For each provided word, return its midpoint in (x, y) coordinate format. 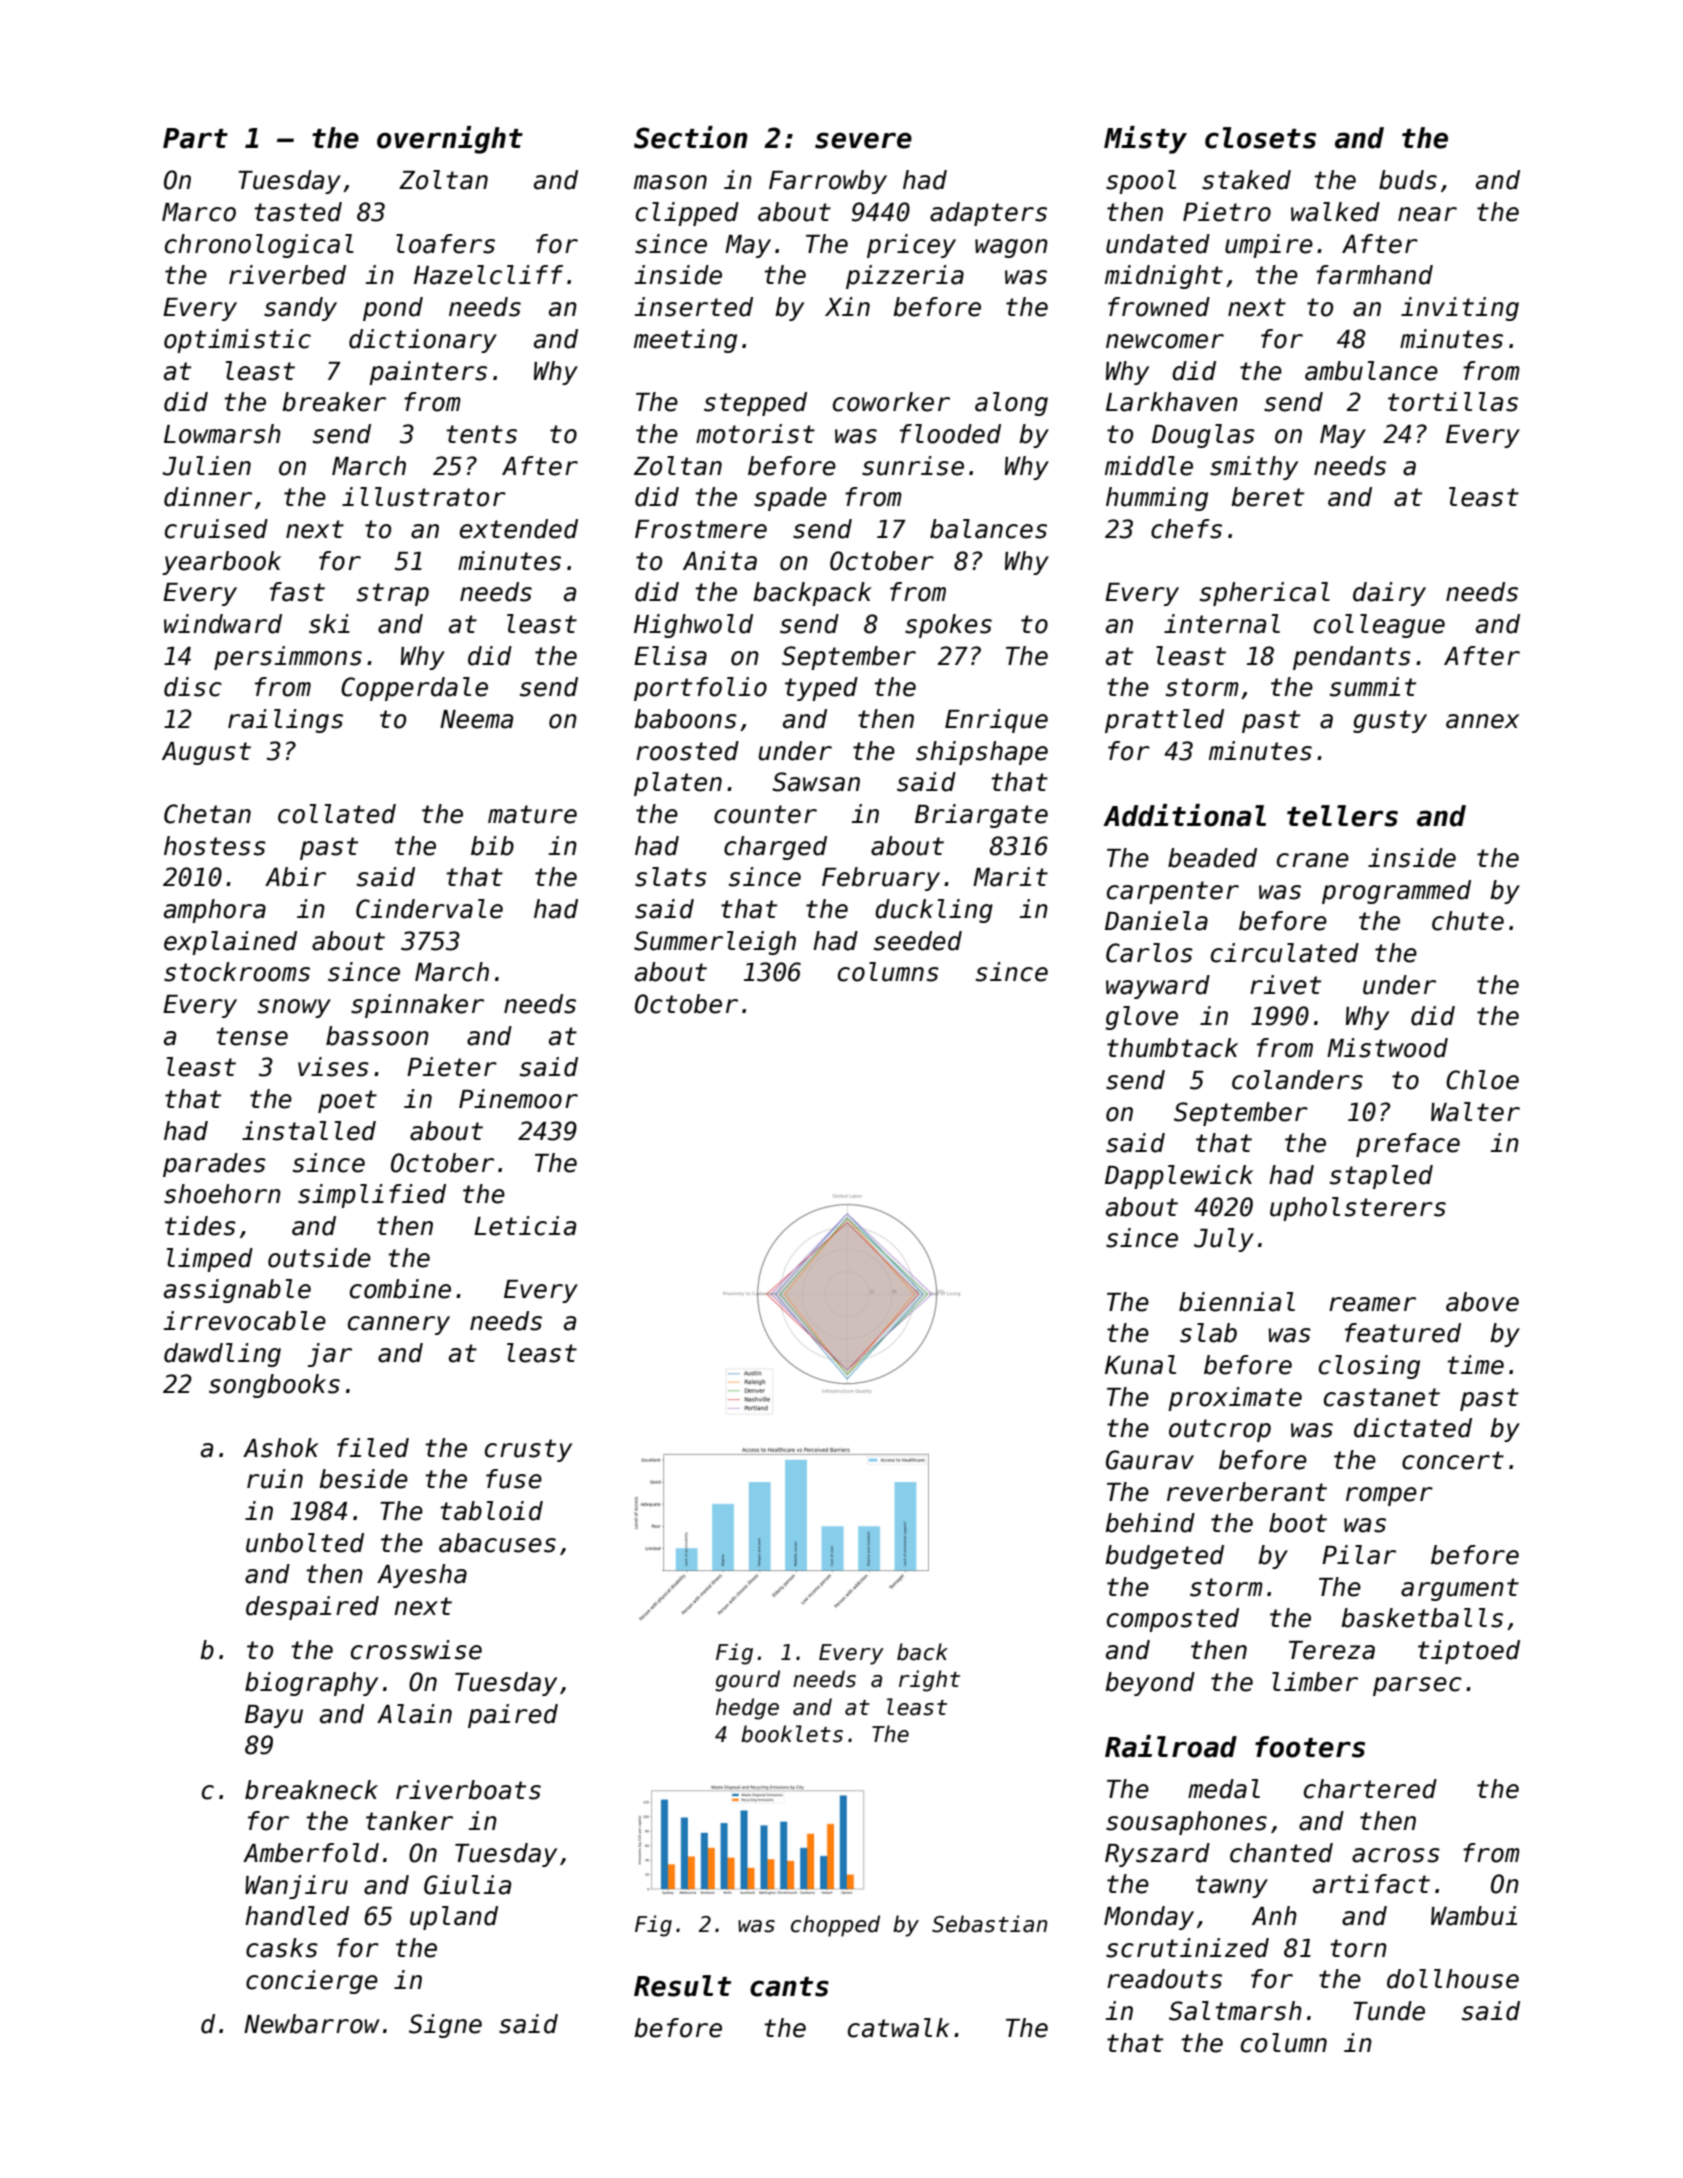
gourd (747, 1681)
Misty (1145, 140)
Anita (720, 561)
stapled (1381, 1177)
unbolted (305, 1543)
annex (1482, 721)
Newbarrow (312, 2024)
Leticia (525, 1226)
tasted (298, 212)
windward (223, 624)
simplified (372, 1196)
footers (1310, 1747)
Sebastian (990, 1924)
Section (691, 137)
